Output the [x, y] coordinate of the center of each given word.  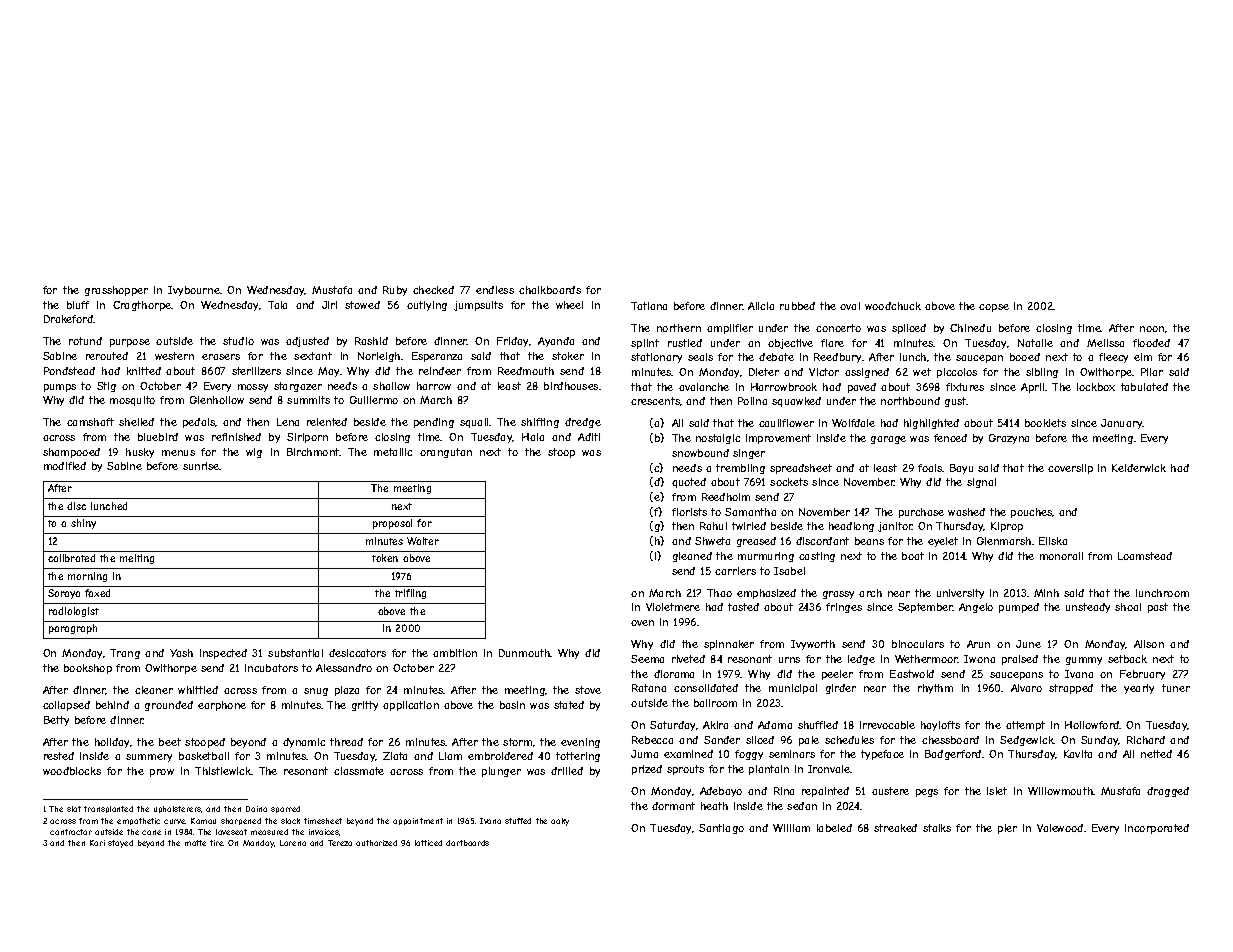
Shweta [712, 541]
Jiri [329, 305]
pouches [1032, 513]
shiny [83, 524]
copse [994, 308]
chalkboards [550, 290]
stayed [120, 844]
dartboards [467, 843]
